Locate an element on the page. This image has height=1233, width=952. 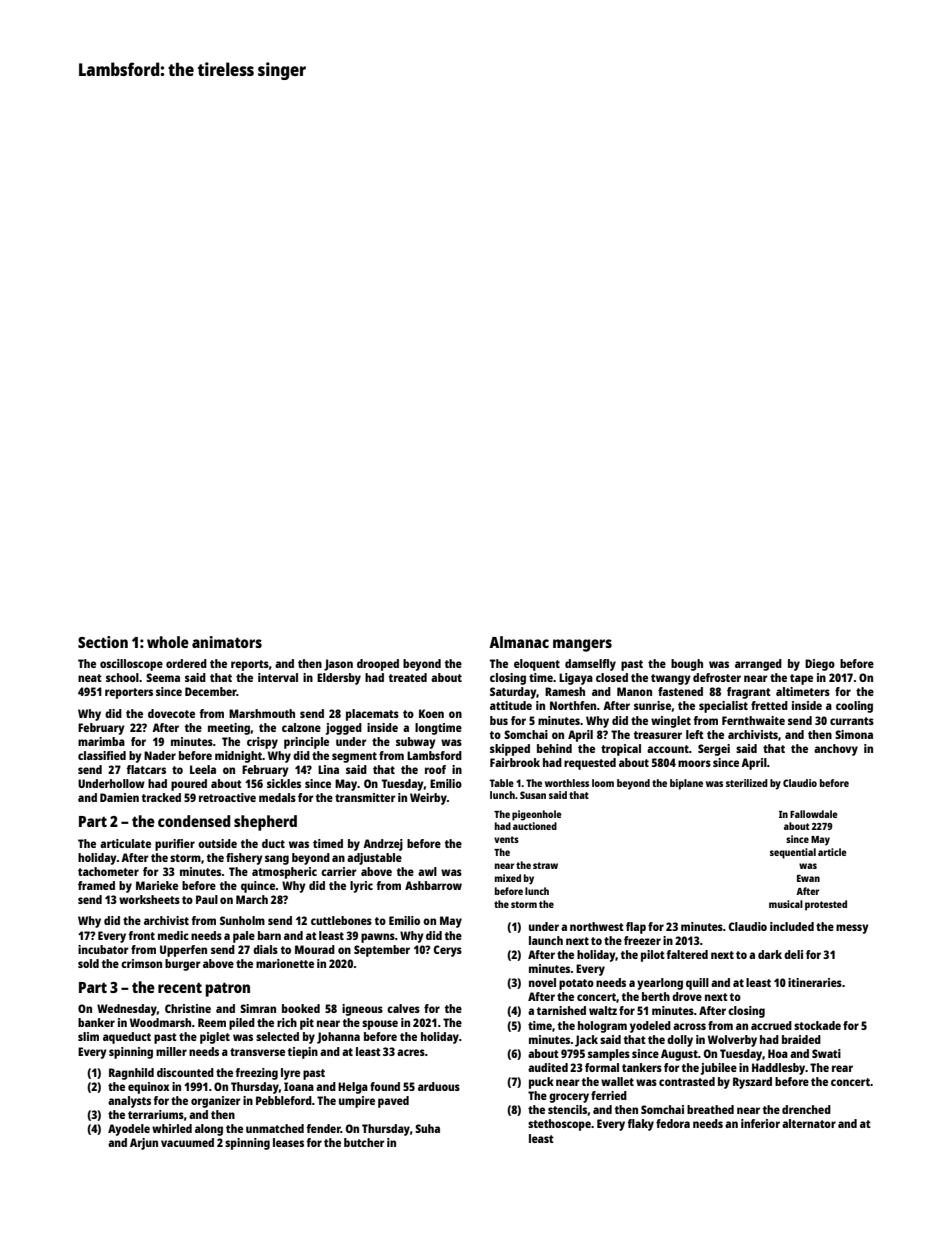
March is located at coordinates (252, 899).
